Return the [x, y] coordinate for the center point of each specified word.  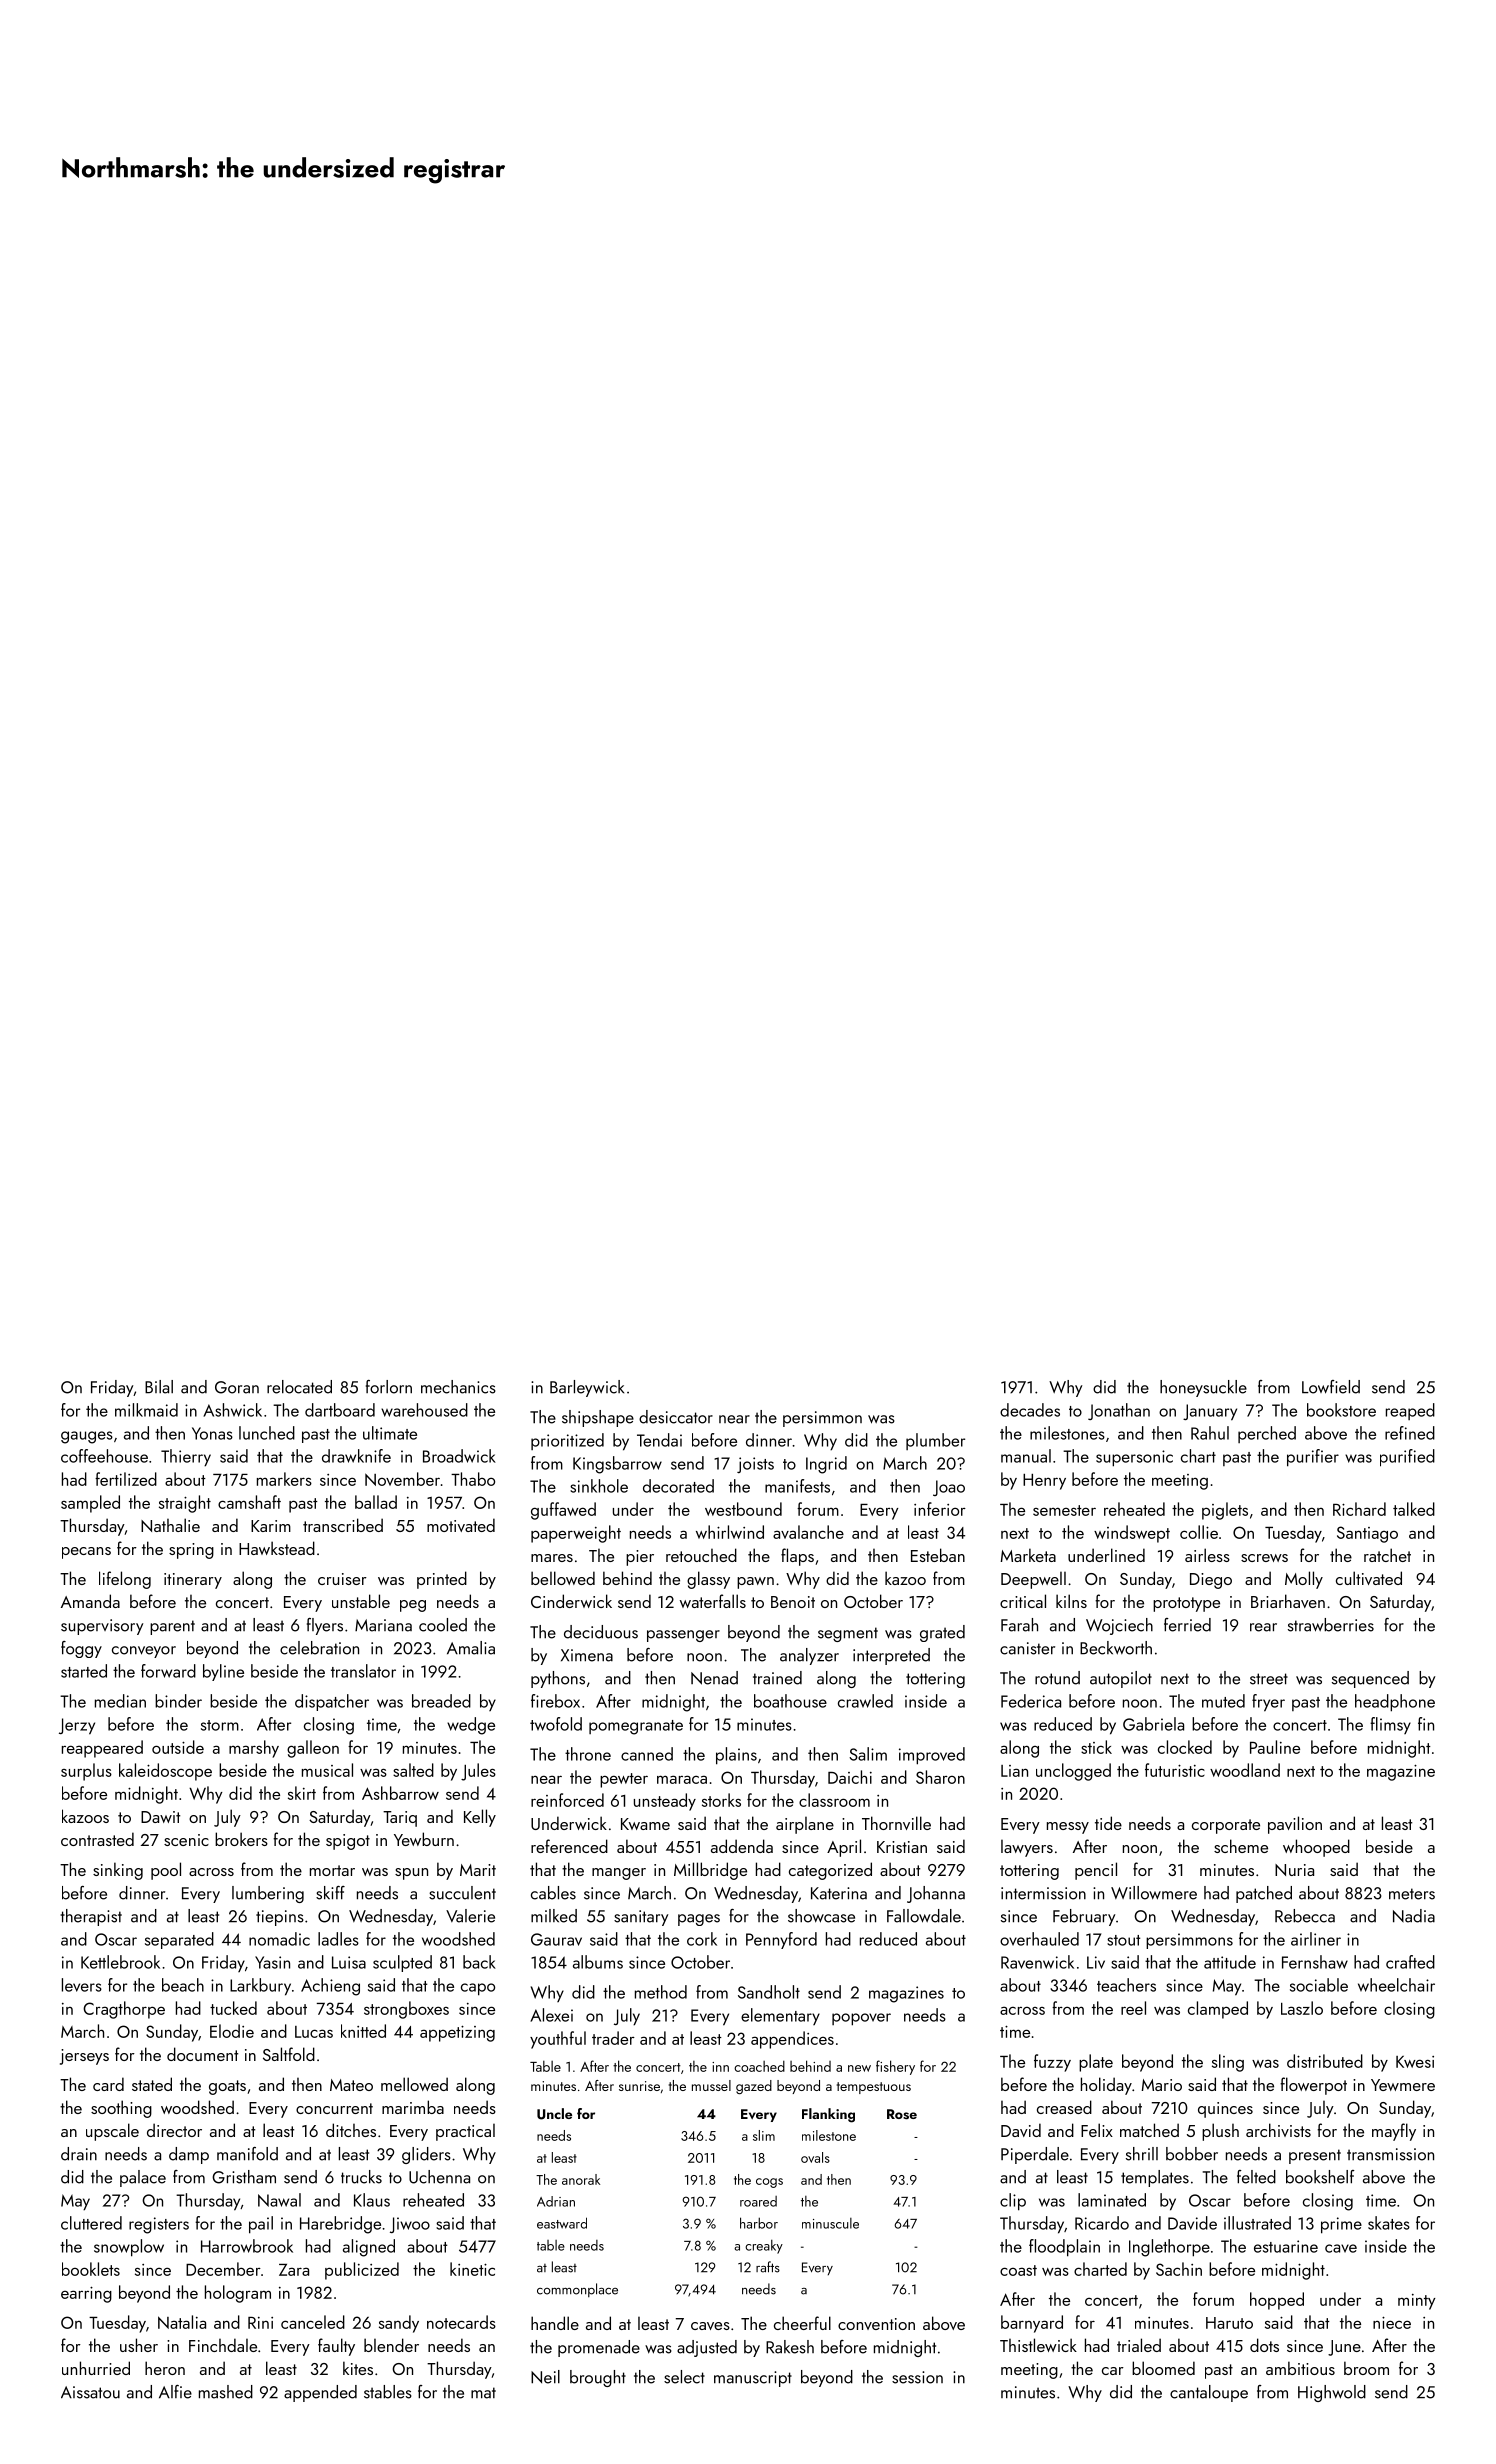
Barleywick [587, 1388]
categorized [830, 1871]
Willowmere [1154, 1893]
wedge [471, 1726]
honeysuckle [1203, 1388]
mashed [226, 2392]
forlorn [389, 1387]
